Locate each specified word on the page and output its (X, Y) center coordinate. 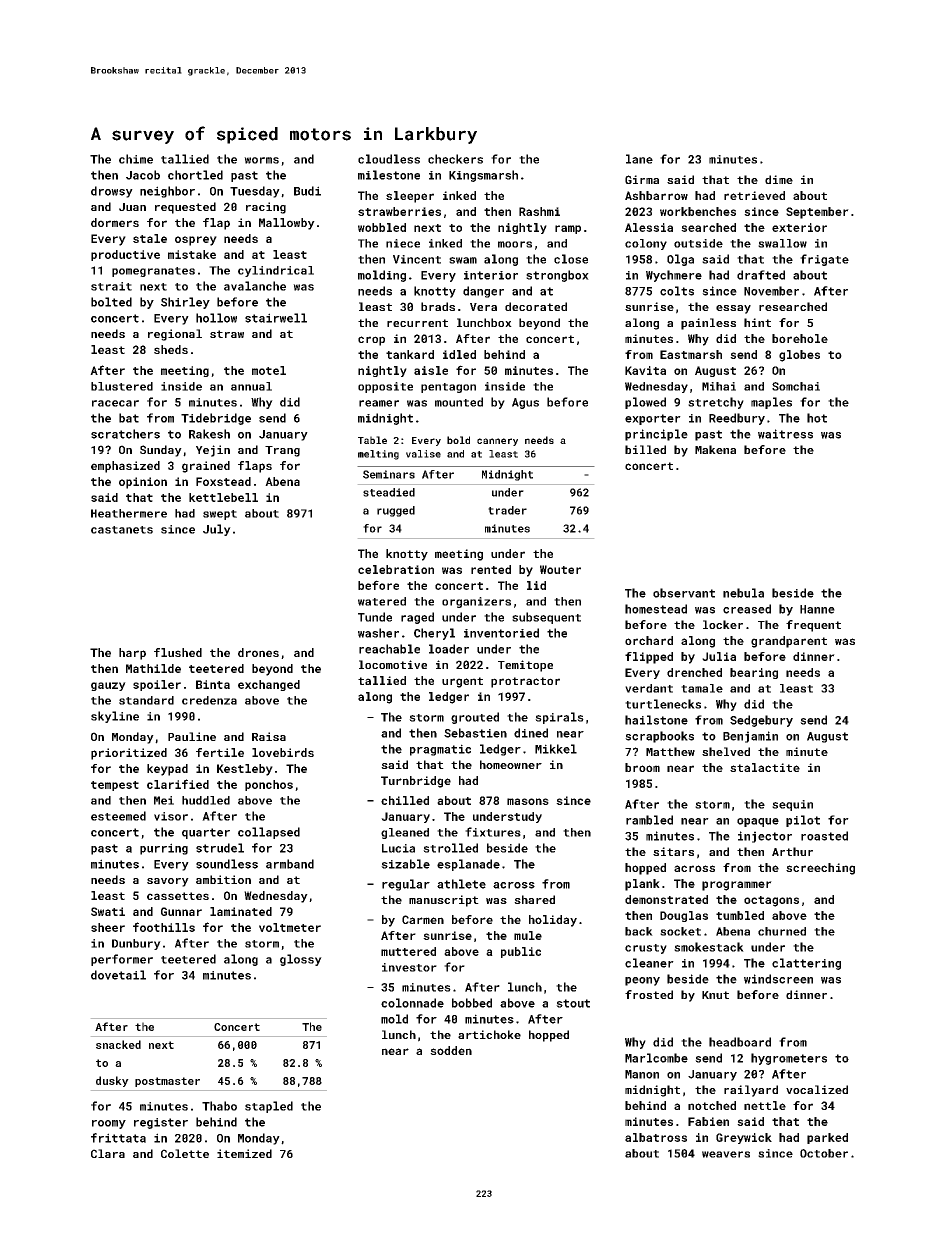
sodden (451, 1050)
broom (642, 767)
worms (261, 160)
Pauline (192, 736)
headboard (740, 1042)
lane (639, 159)
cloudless (389, 159)
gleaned (405, 833)
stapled (269, 1107)
